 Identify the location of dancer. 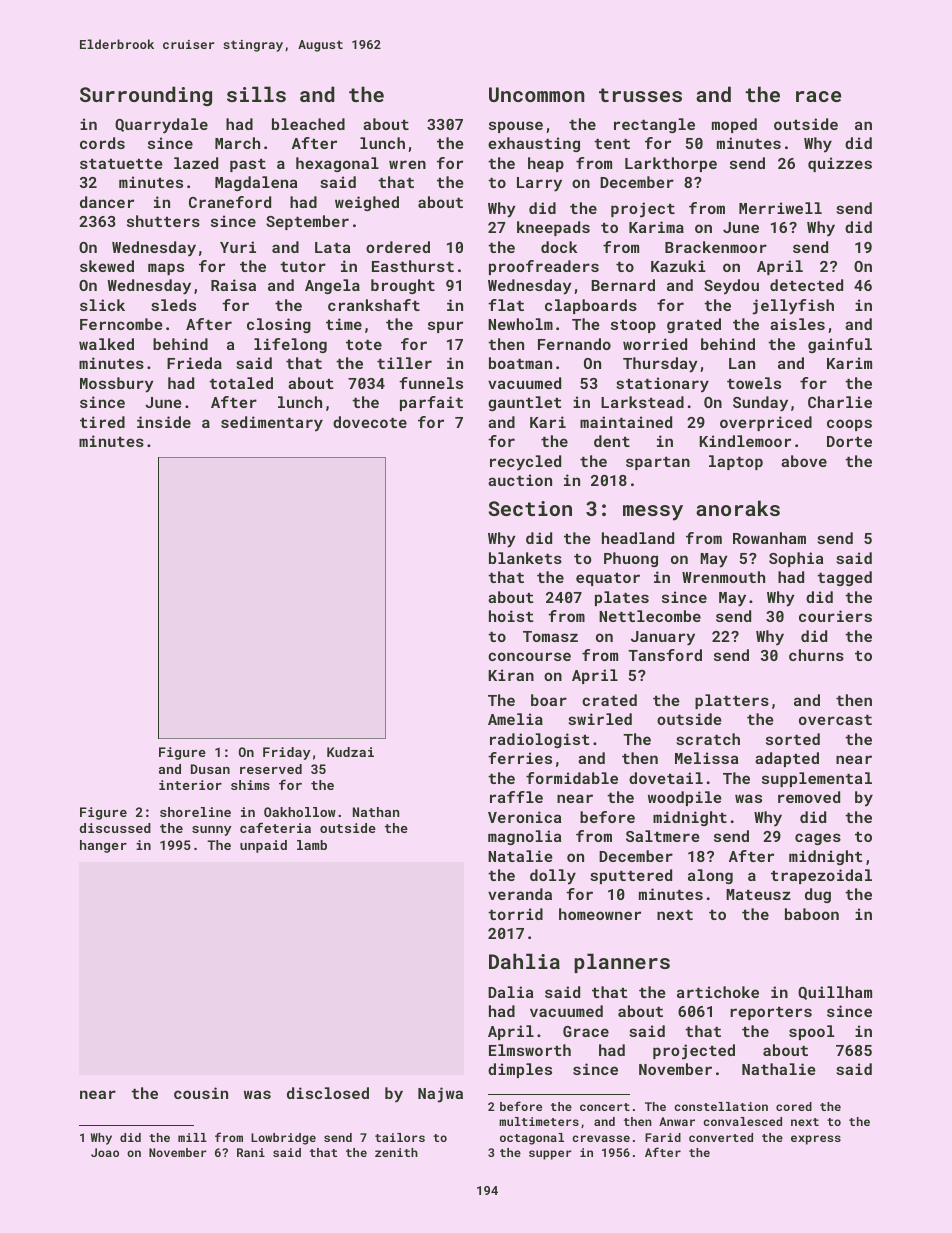
(107, 202).
